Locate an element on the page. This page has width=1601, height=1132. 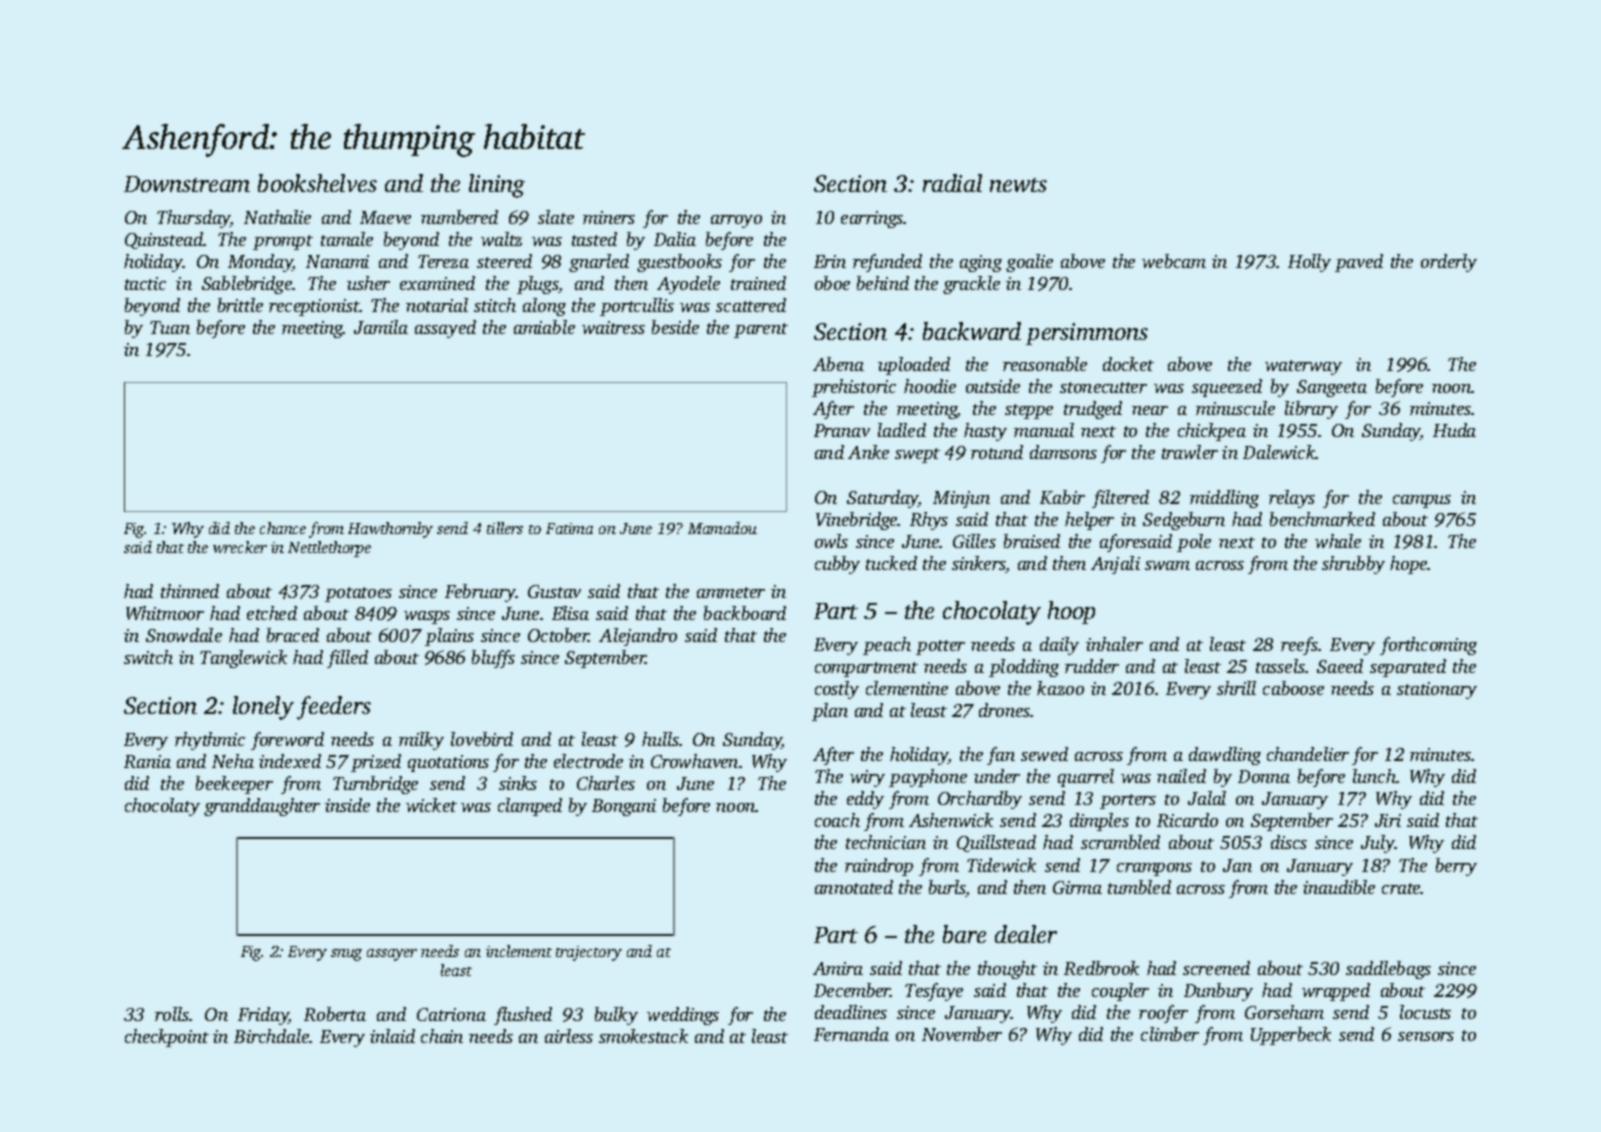
Hawthornby is located at coordinates (390, 530).
